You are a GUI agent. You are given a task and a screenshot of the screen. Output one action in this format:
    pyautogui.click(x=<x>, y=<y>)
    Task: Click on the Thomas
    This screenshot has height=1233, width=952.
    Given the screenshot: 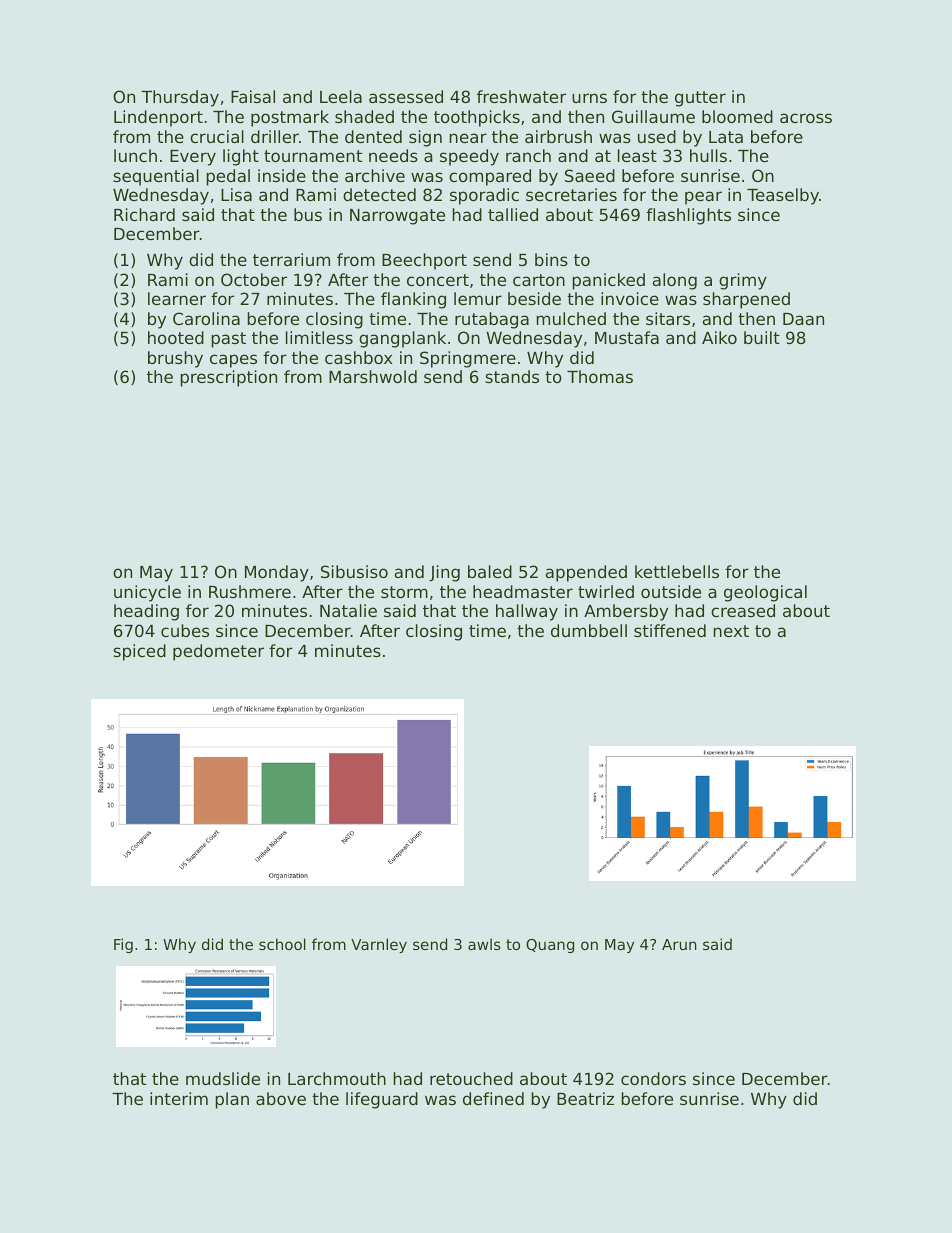 What is the action you would take?
    pyautogui.click(x=600, y=376)
